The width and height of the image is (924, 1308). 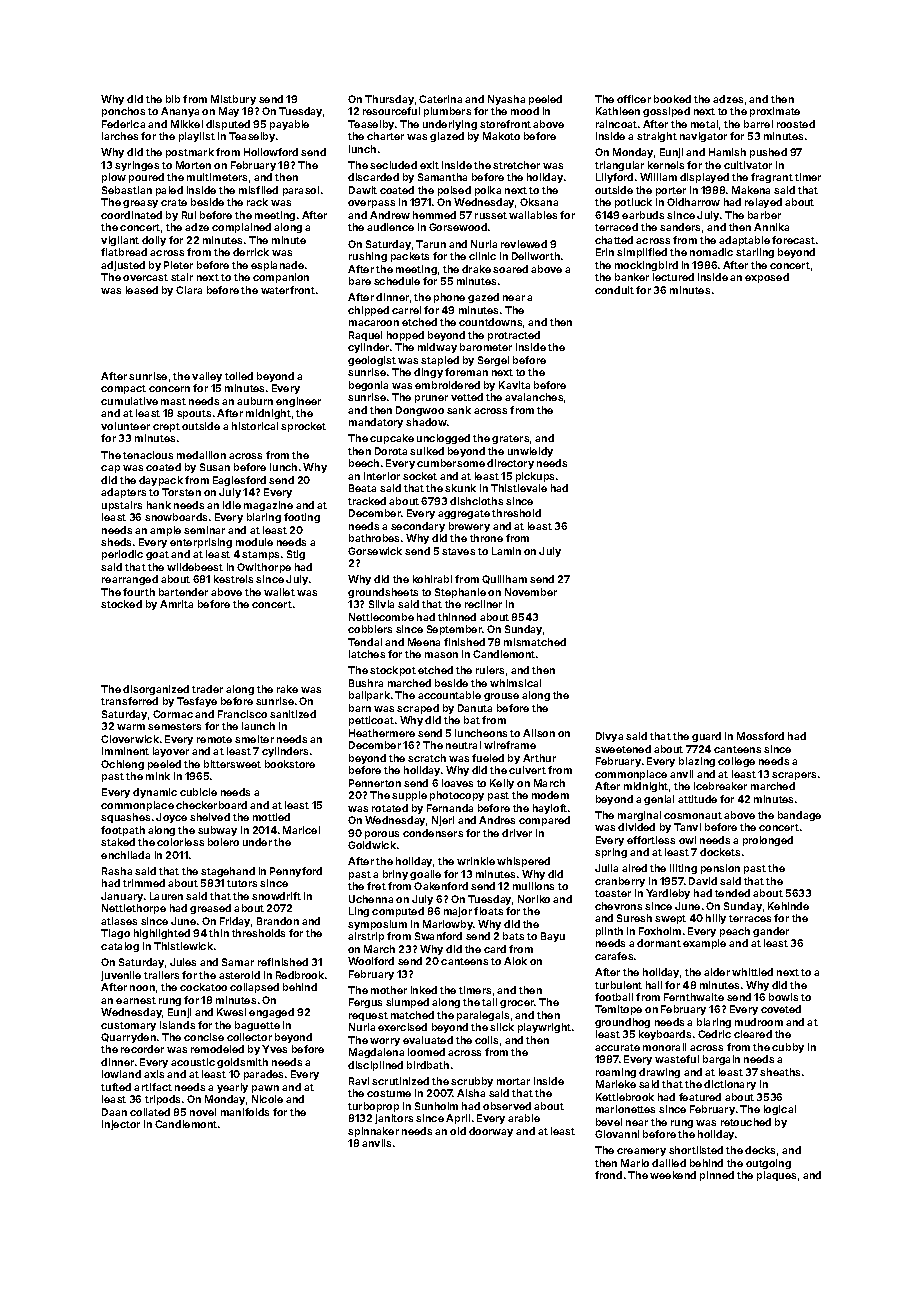 I want to click on booked, so click(x=672, y=99).
